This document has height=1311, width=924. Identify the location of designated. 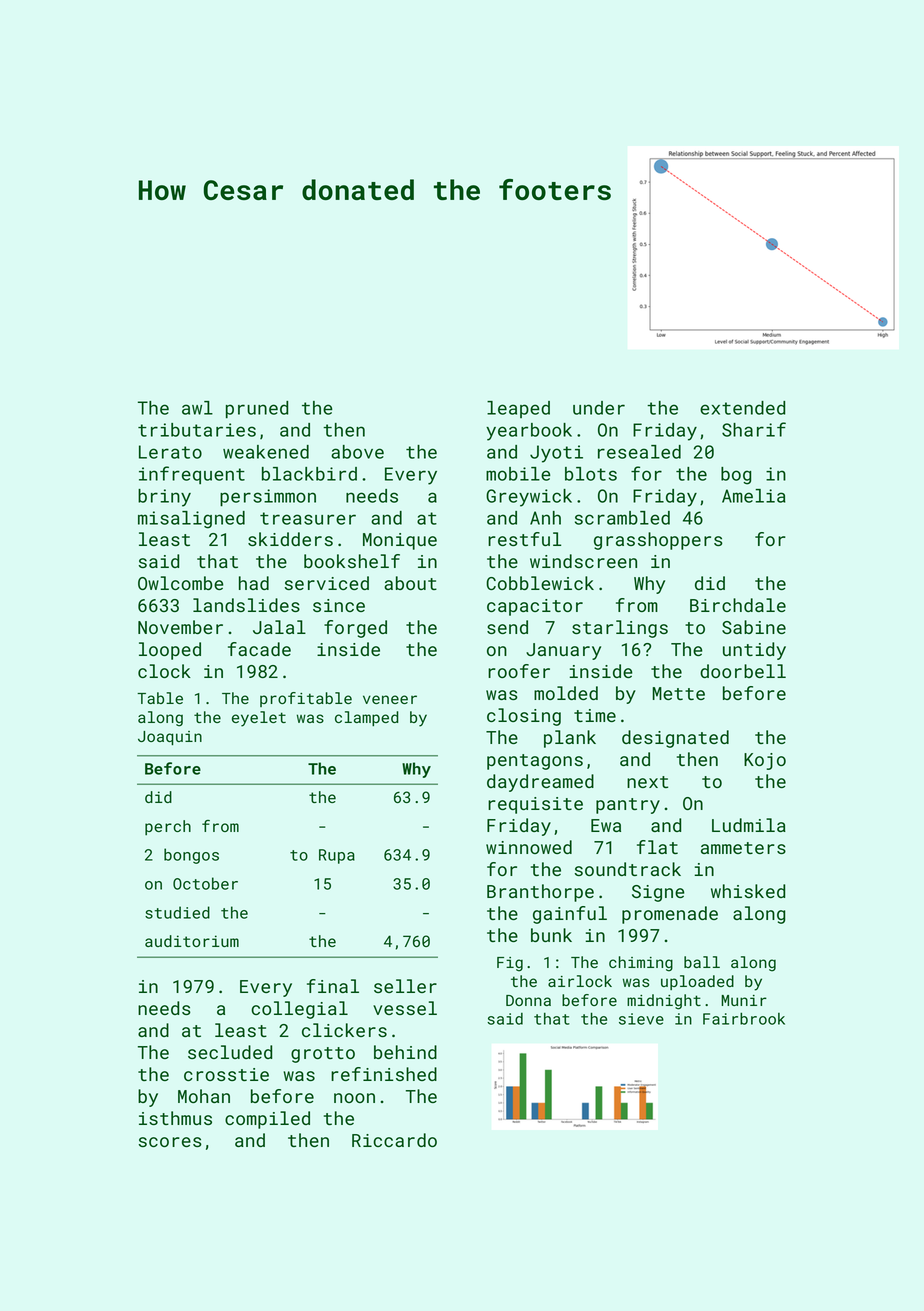
(675, 739).
